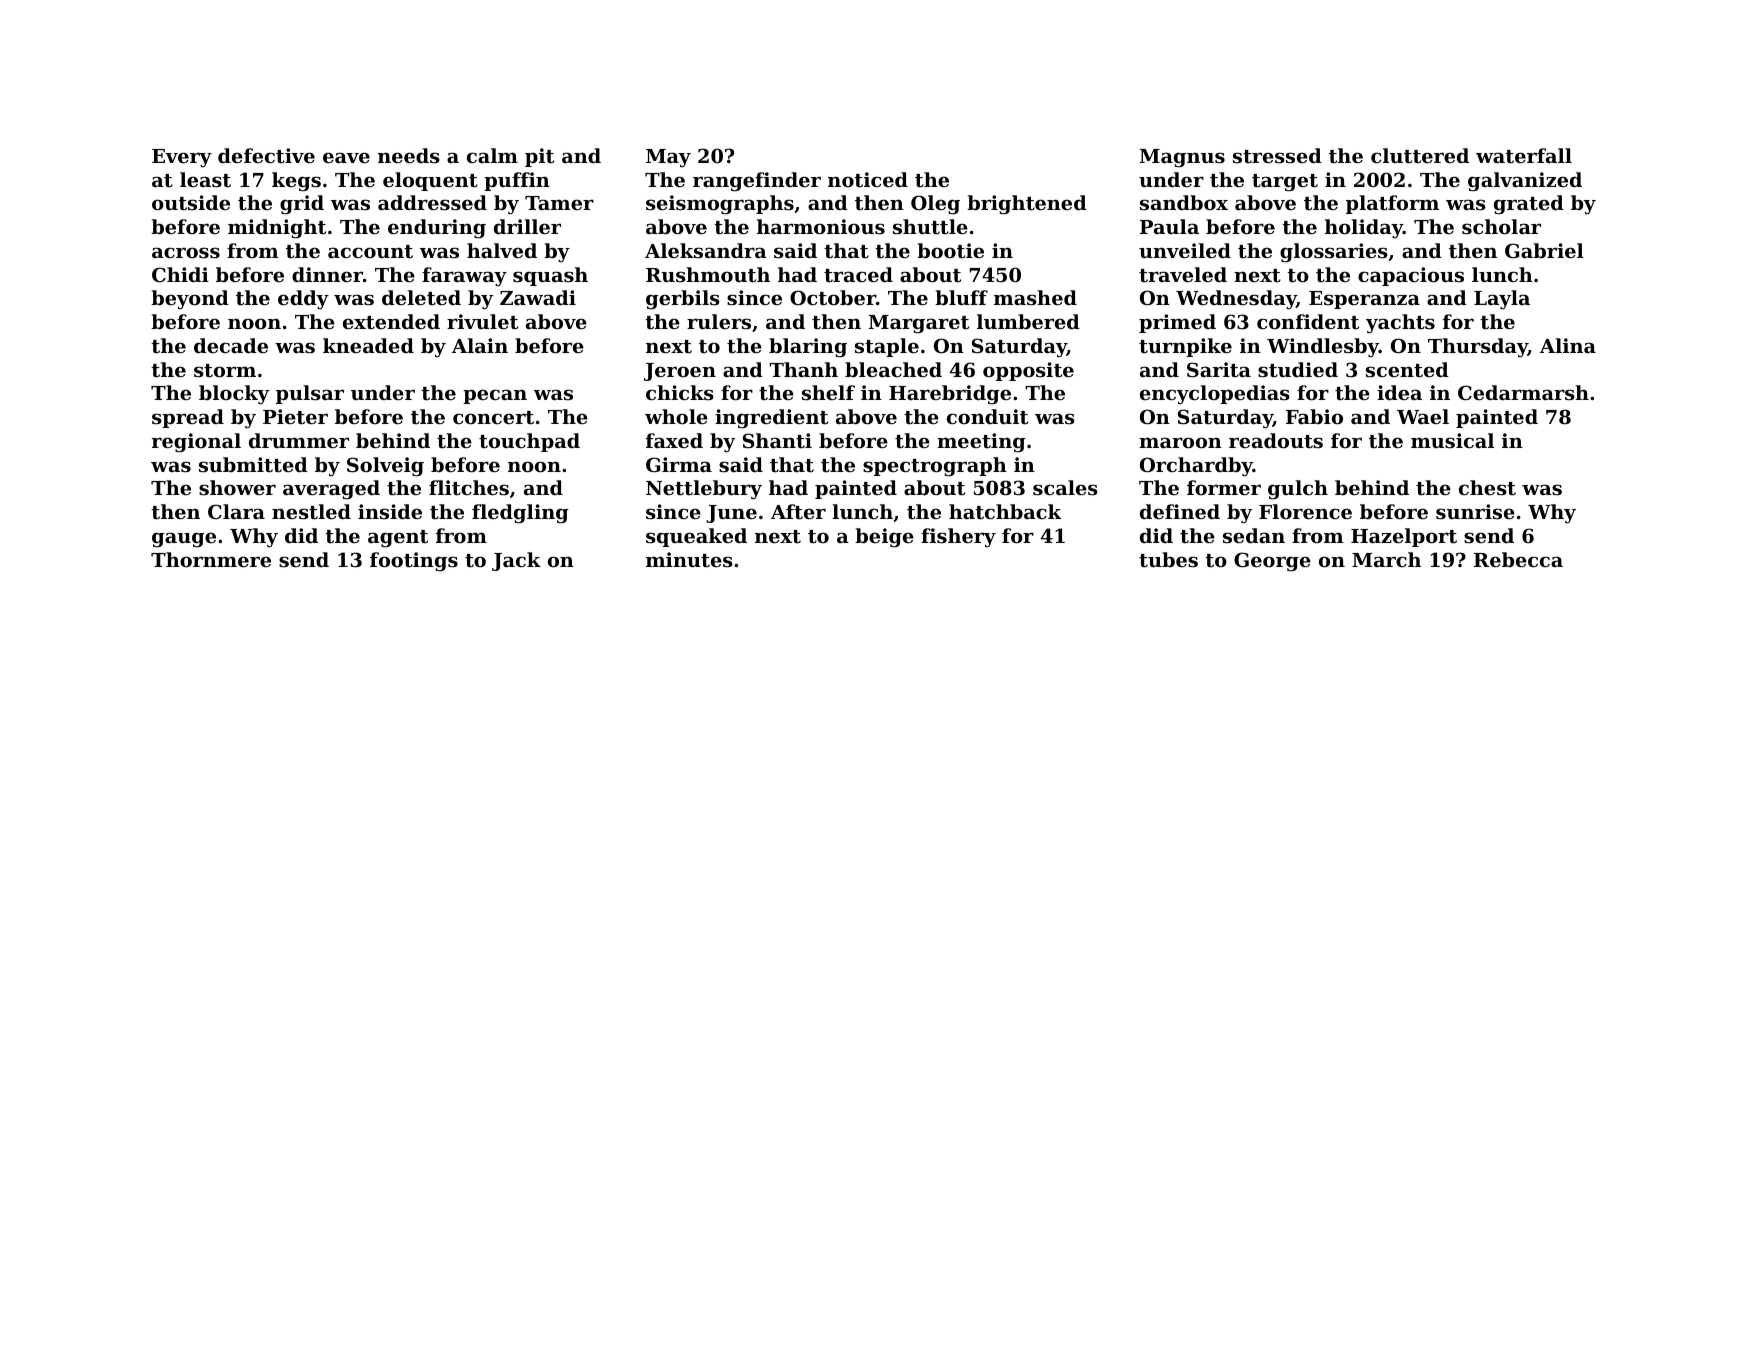  Describe the element at coordinates (303, 299) in the page. I see `eddy` at that location.
